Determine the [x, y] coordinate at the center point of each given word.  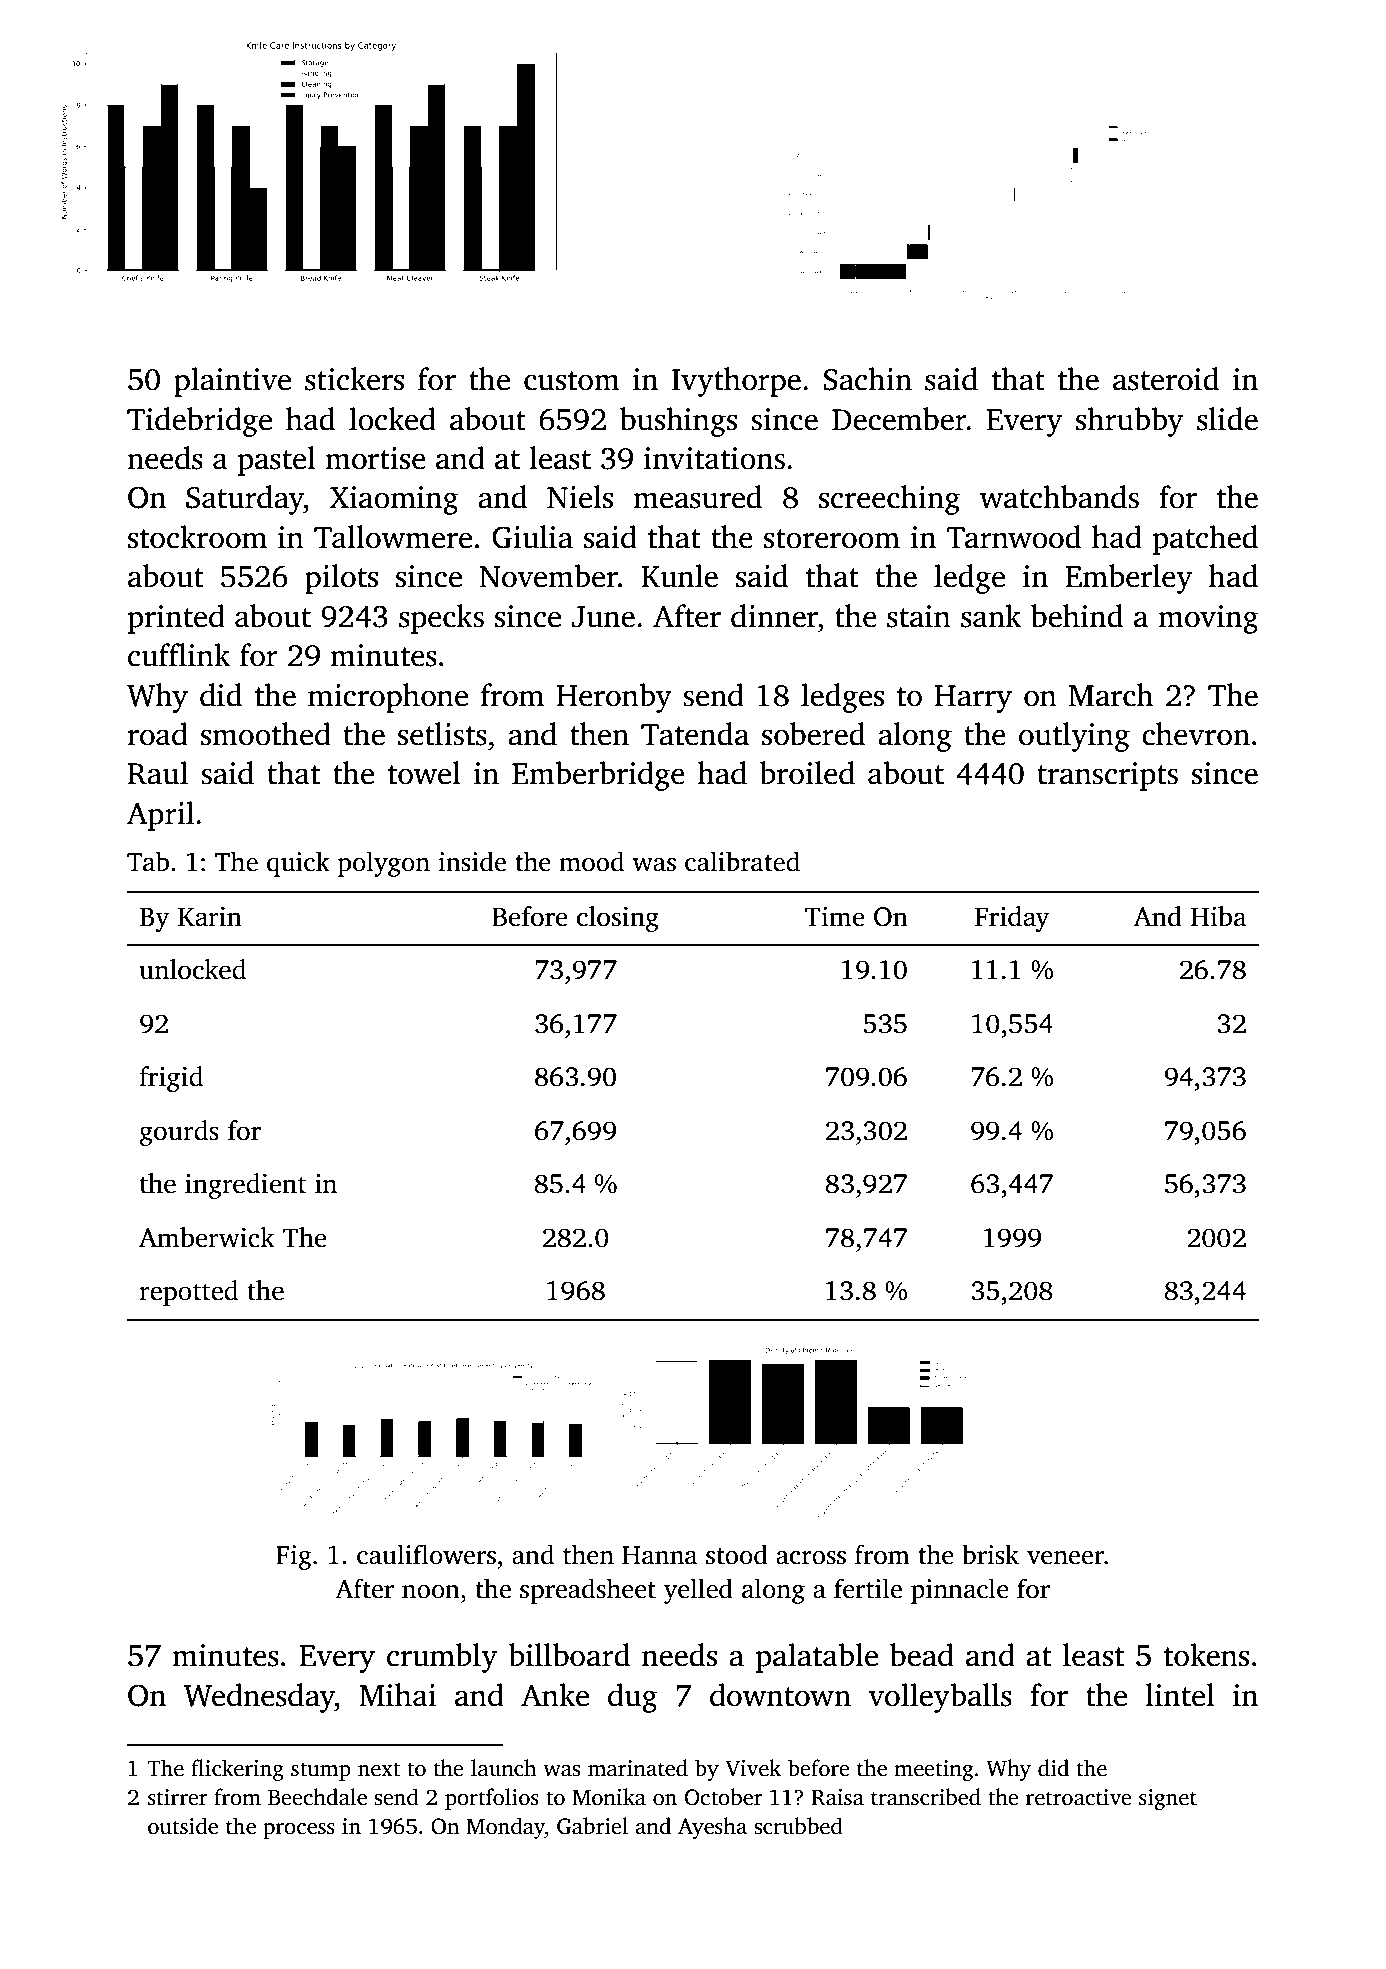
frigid [171, 1079]
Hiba [1219, 916]
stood [737, 1554]
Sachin [868, 379]
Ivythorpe [736, 382]
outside [183, 1826]
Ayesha [712, 1828]
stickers [354, 379]
